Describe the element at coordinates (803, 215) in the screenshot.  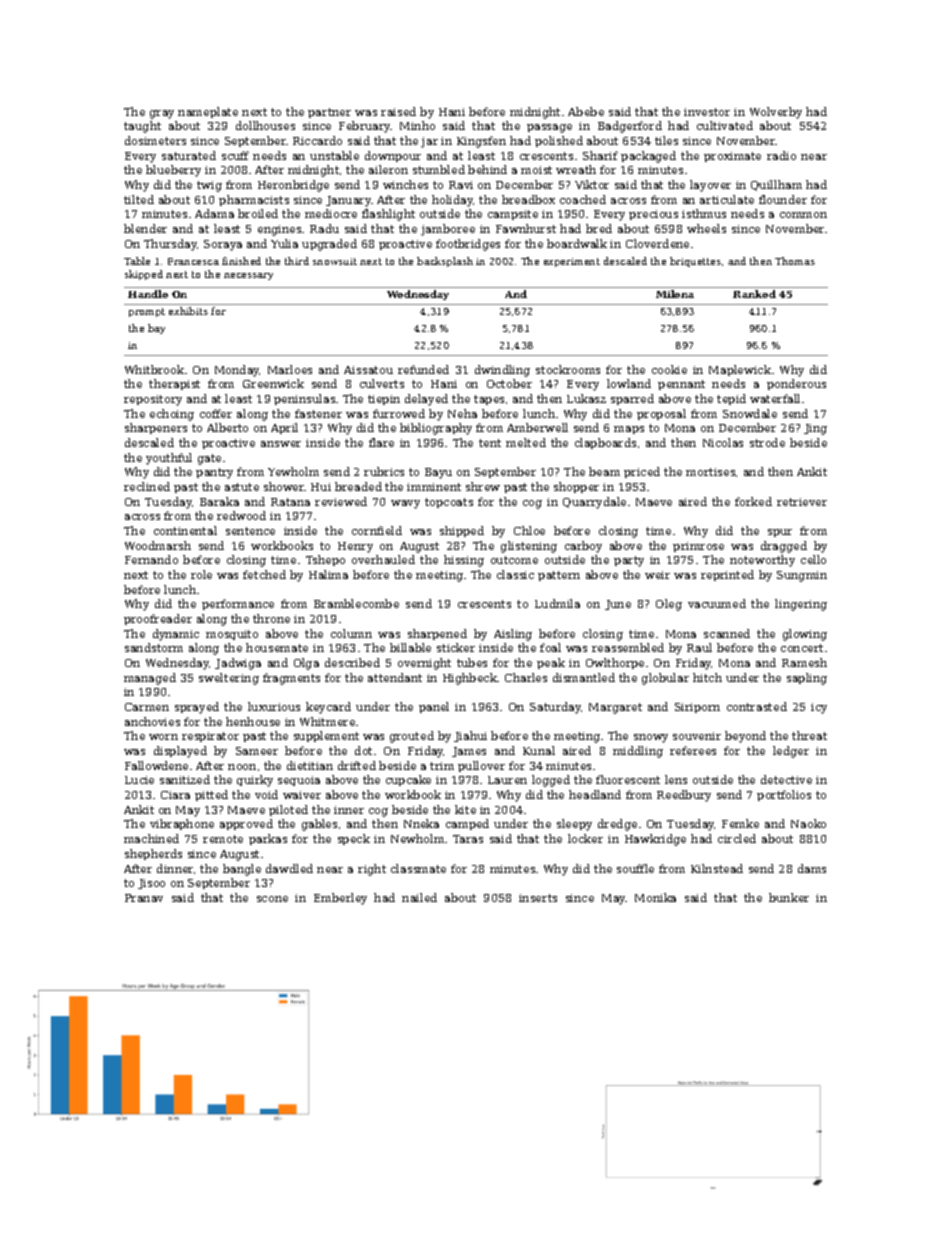
I see `common` at that location.
